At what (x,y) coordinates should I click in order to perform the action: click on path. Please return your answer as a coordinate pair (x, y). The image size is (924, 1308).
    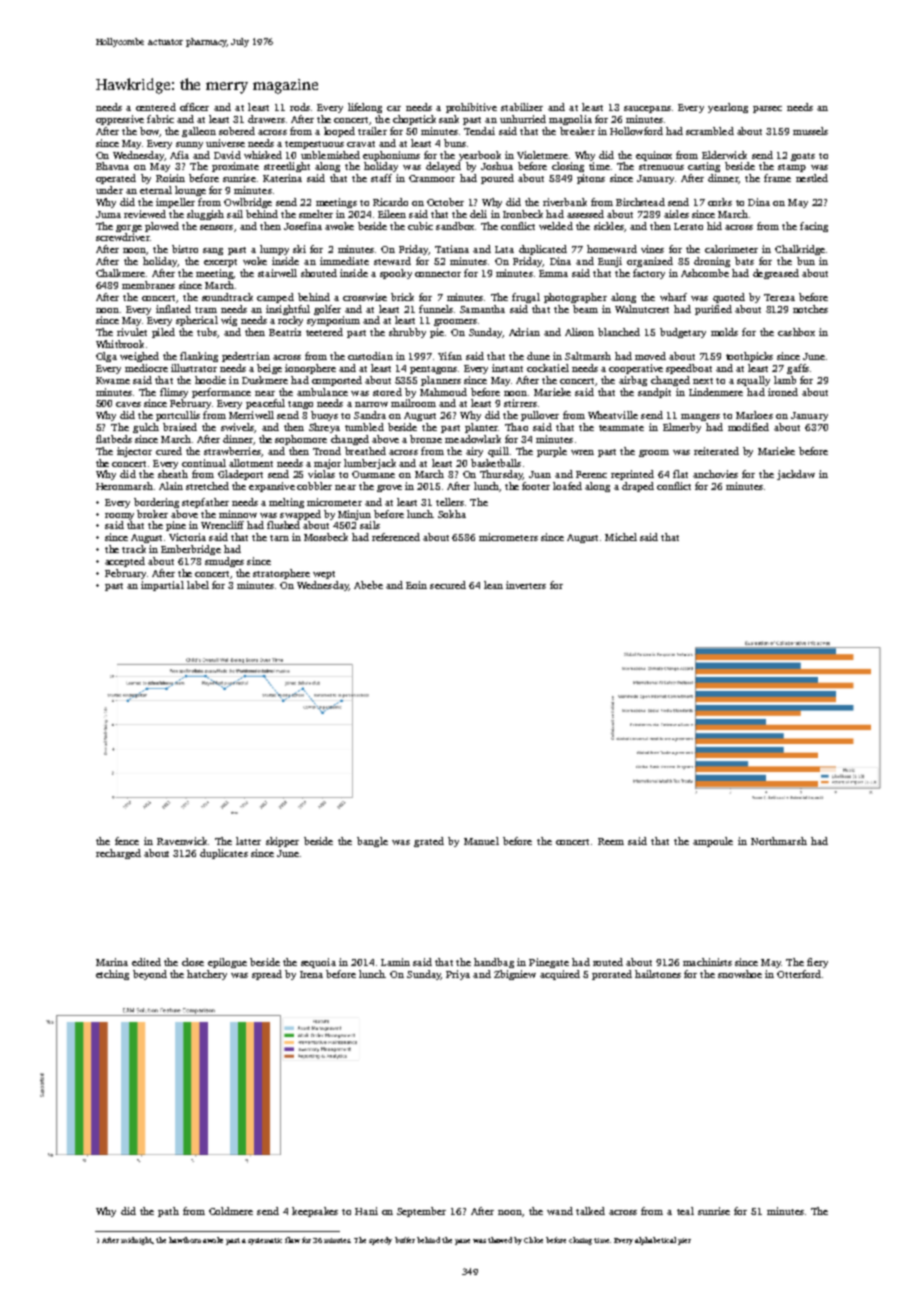
    Looking at the image, I should click on (168, 1212).
